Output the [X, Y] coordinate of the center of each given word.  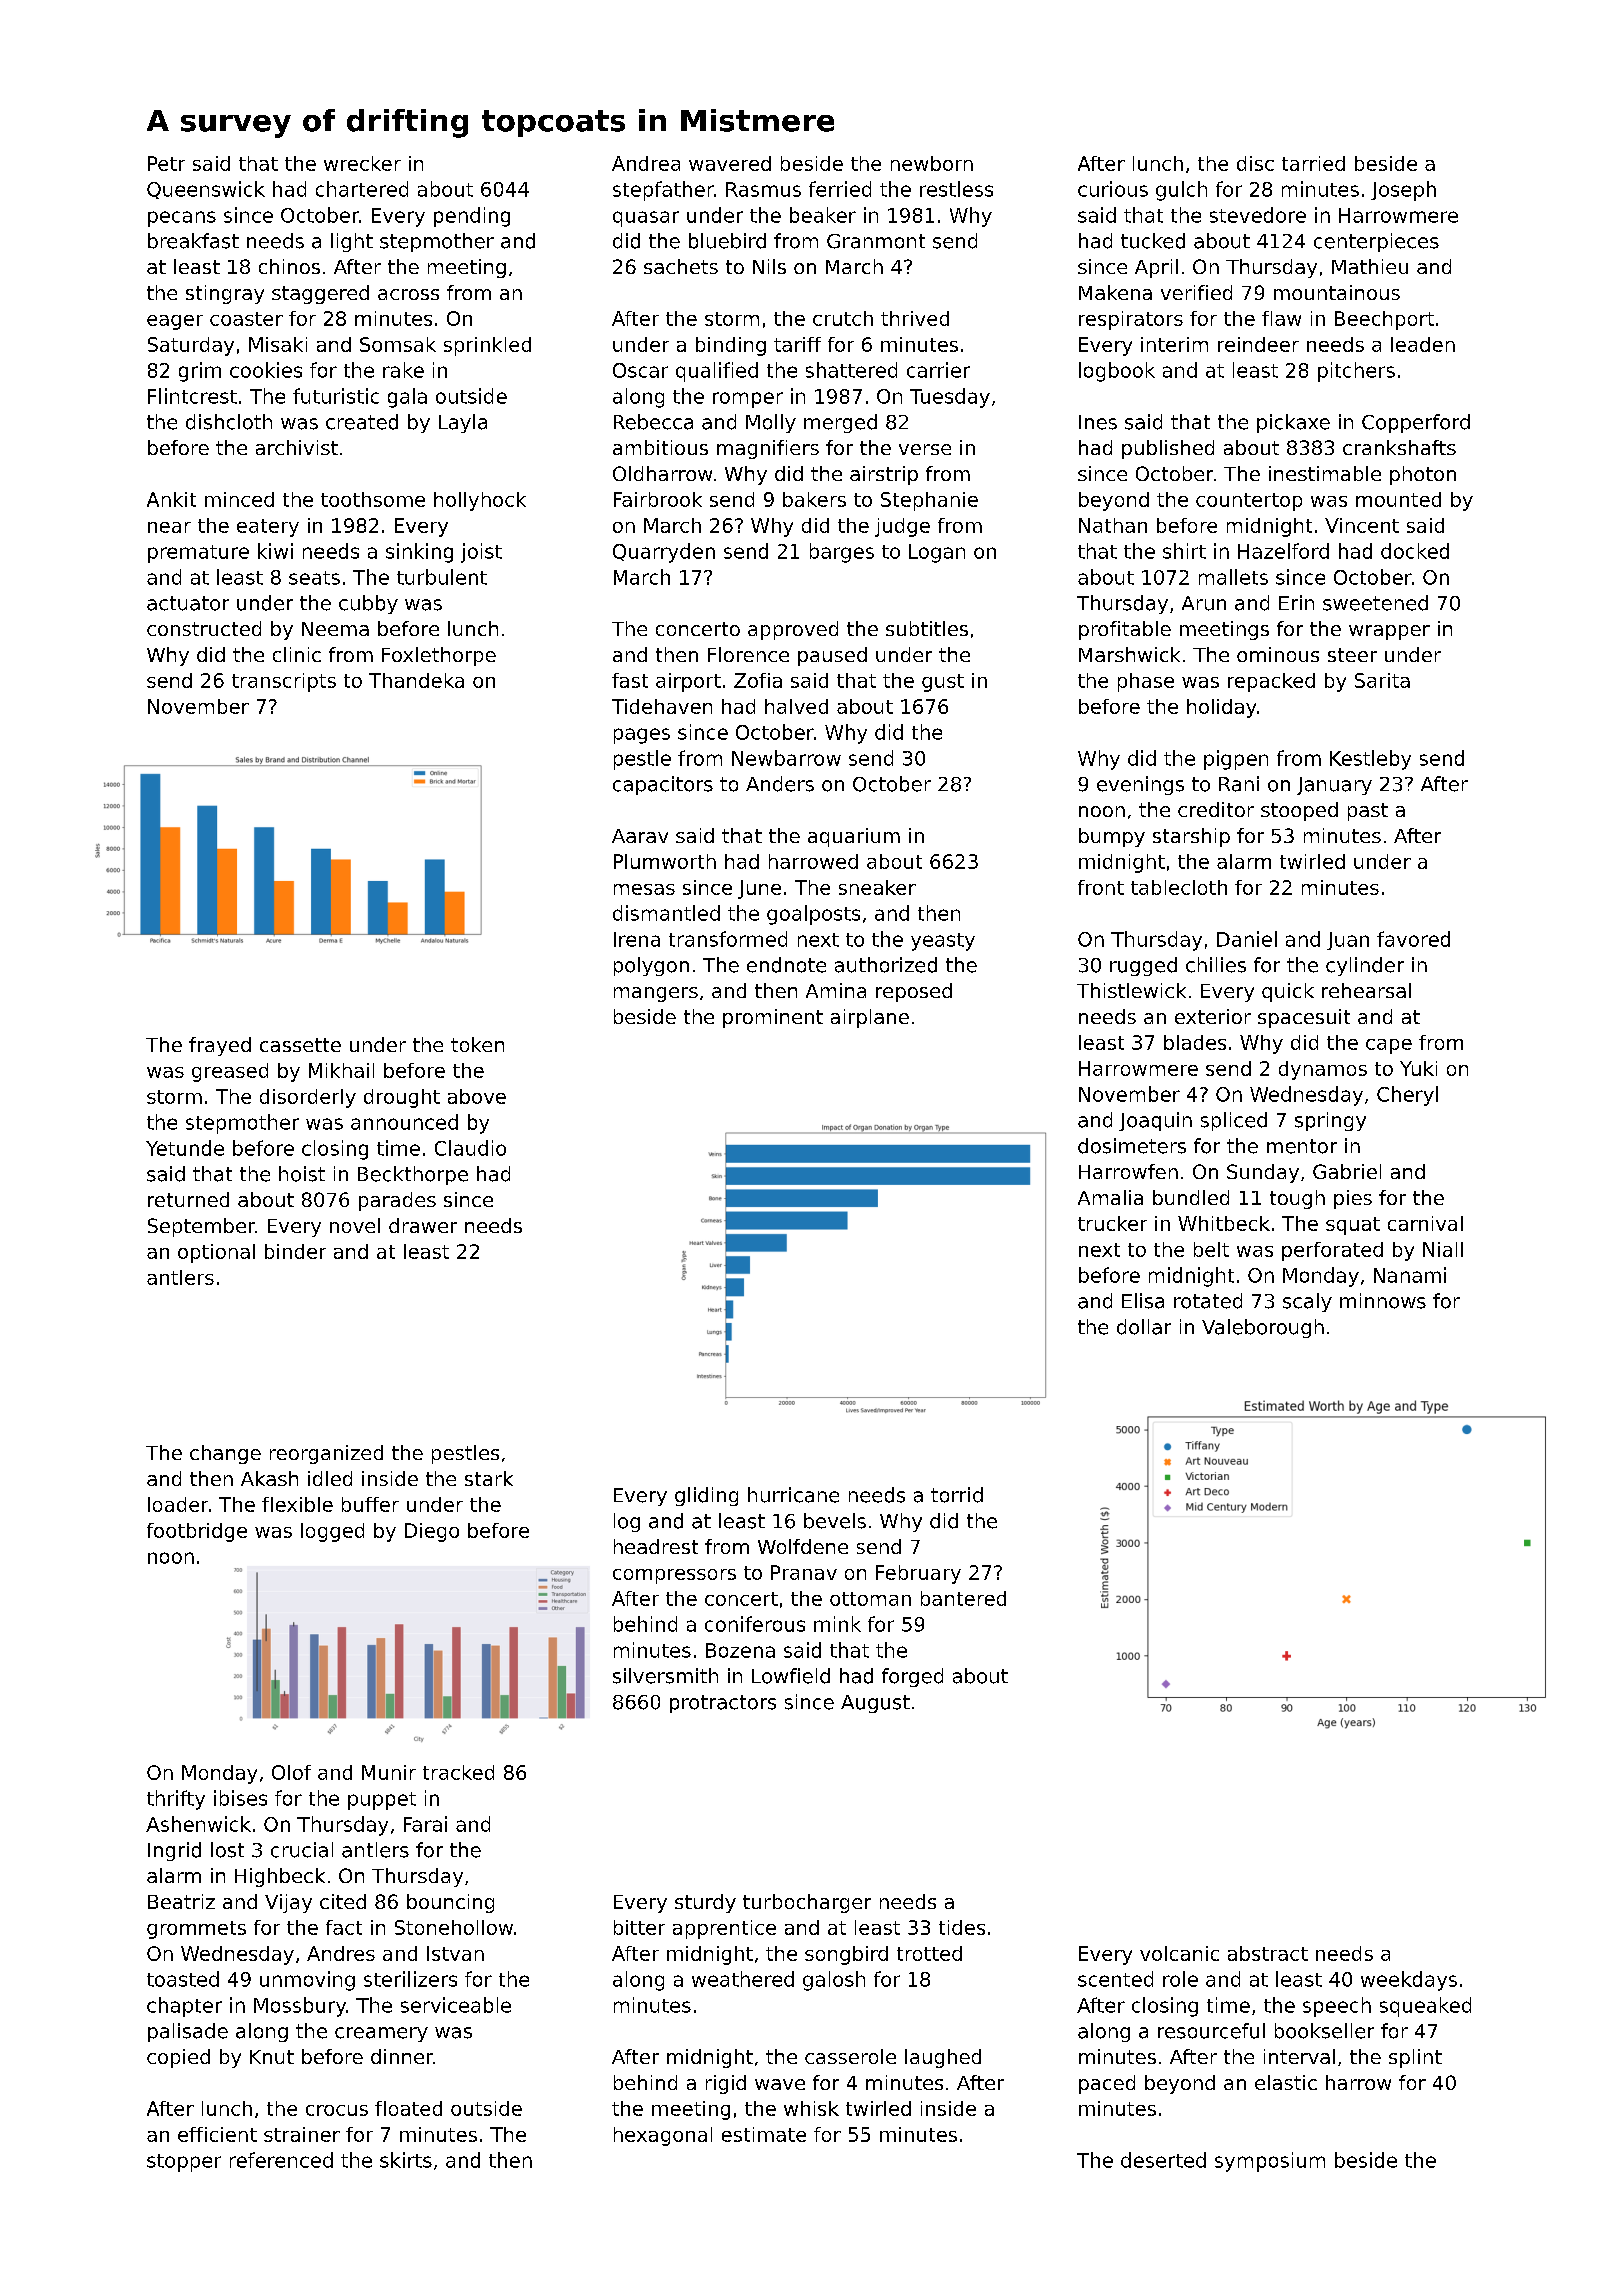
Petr [166, 163]
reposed [914, 992]
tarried [1313, 163]
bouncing [450, 1903]
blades [1195, 1042]
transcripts [284, 682]
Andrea [646, 163]
